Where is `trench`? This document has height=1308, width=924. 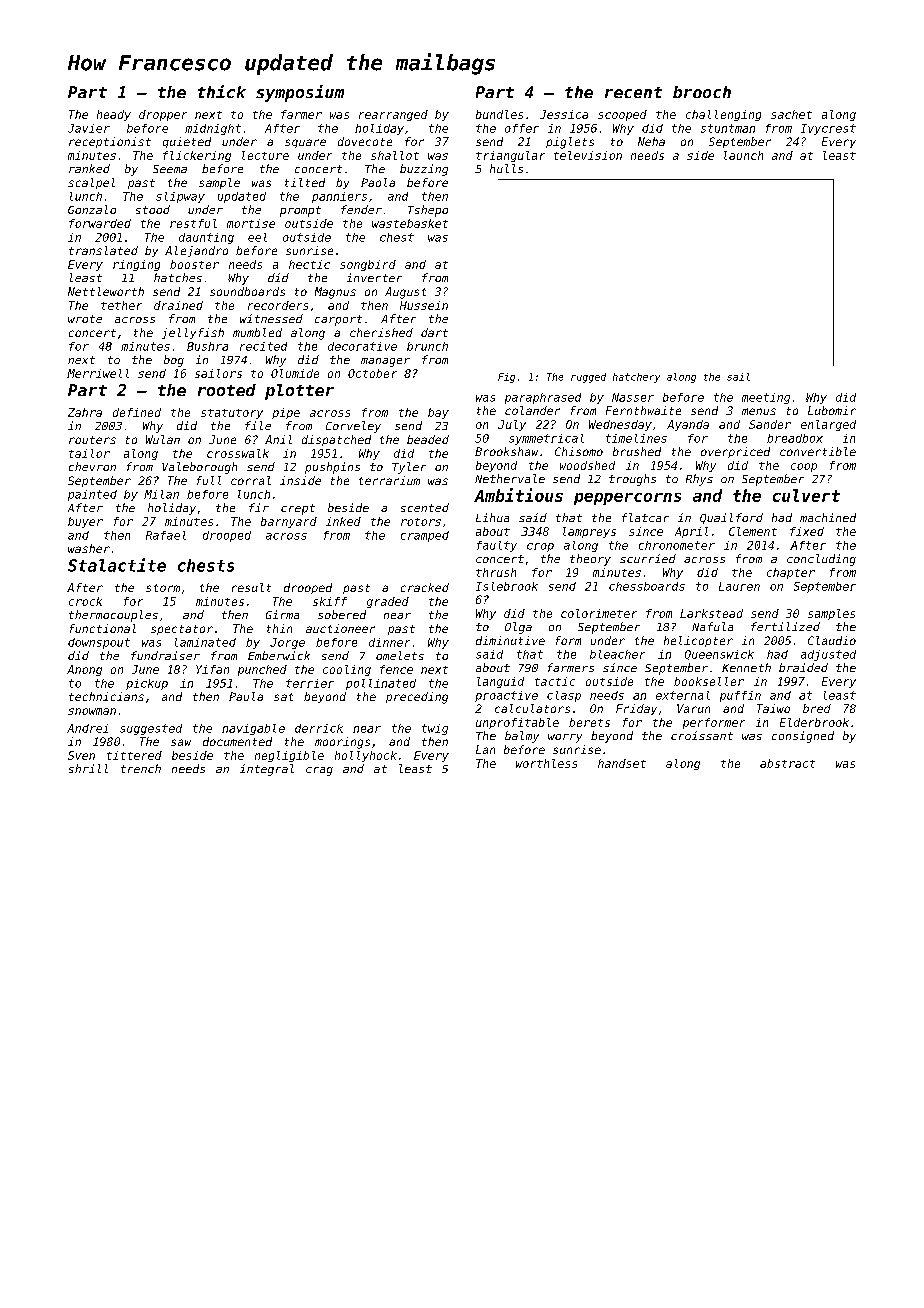 trench is located at coordinates (141, 768).
